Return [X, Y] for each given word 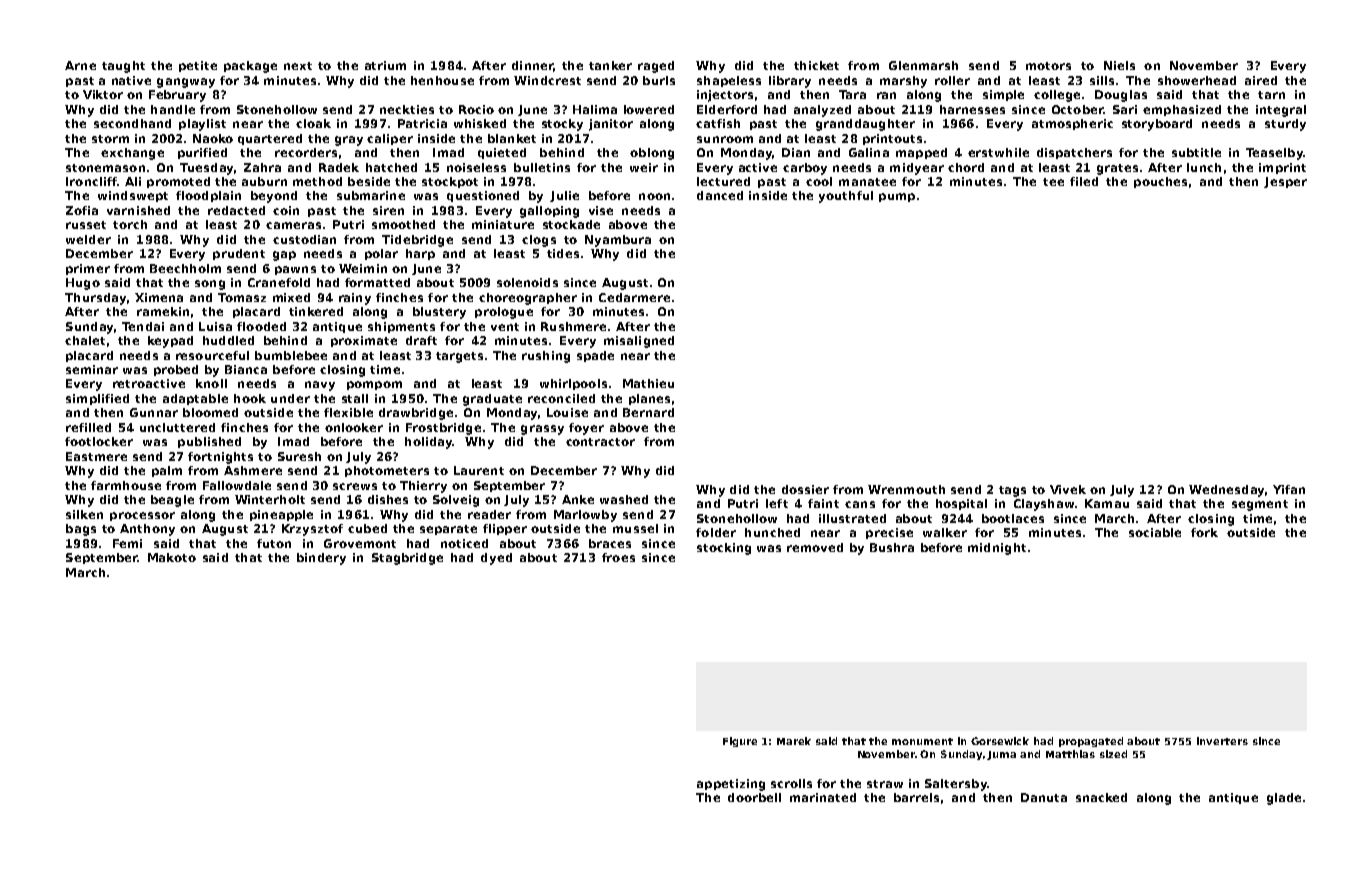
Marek [794, 741]
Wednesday [1226, 491]
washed [624, 499]
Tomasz [242, 297]
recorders [306, 152]
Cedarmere [634, 297]
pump [897, 197]
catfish [718, 123]
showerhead [1197, 80]
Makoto [172, 557]
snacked [1101, 797]
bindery [321, 559]
